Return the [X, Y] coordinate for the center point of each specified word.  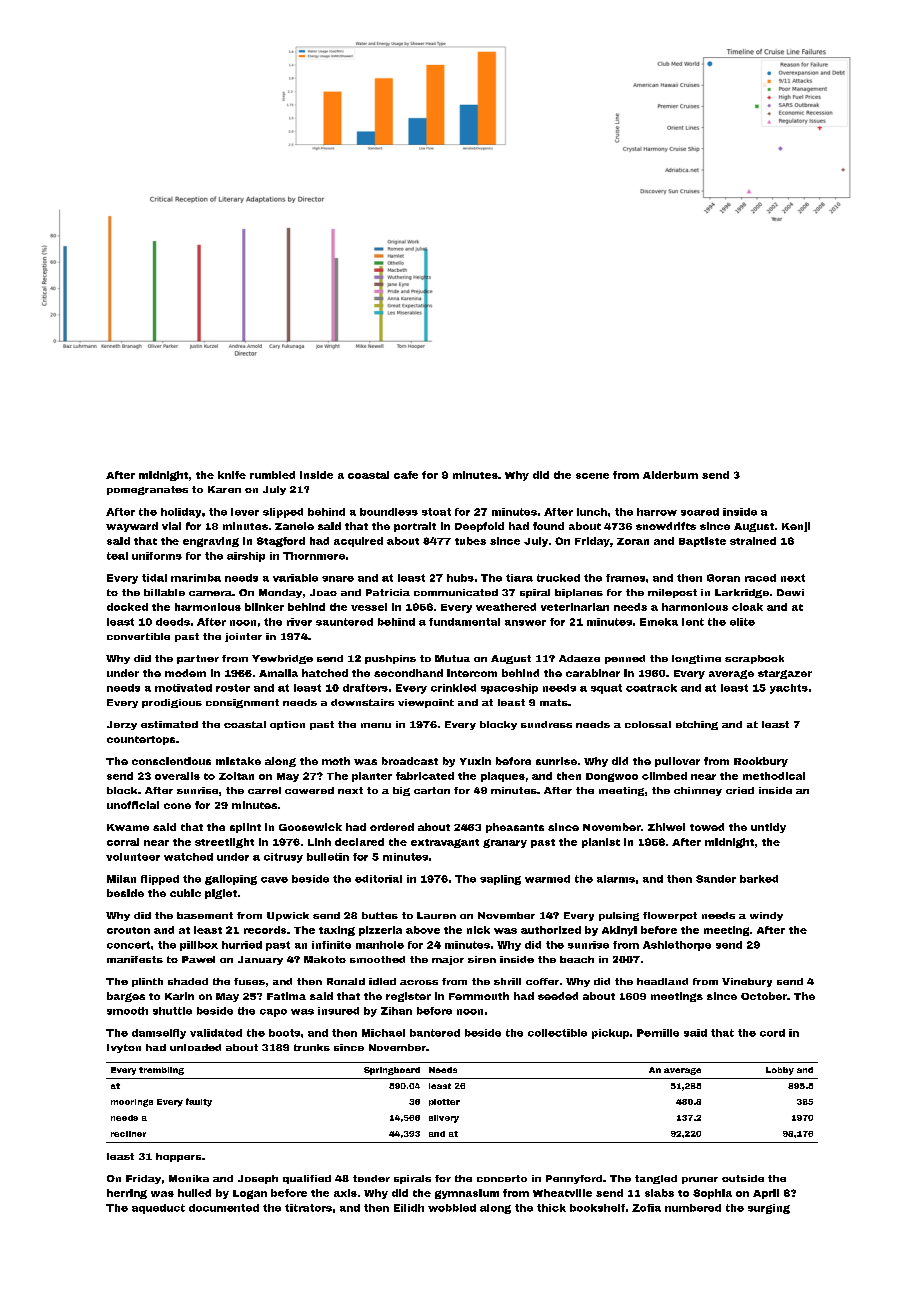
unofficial [133, 805]
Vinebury [747, 982]
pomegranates [147, 490]
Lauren [436, 915]
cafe [406, 475]
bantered [435, 1033]
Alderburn [670, 475]
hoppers [178, 1157]
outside [743, 1178]
